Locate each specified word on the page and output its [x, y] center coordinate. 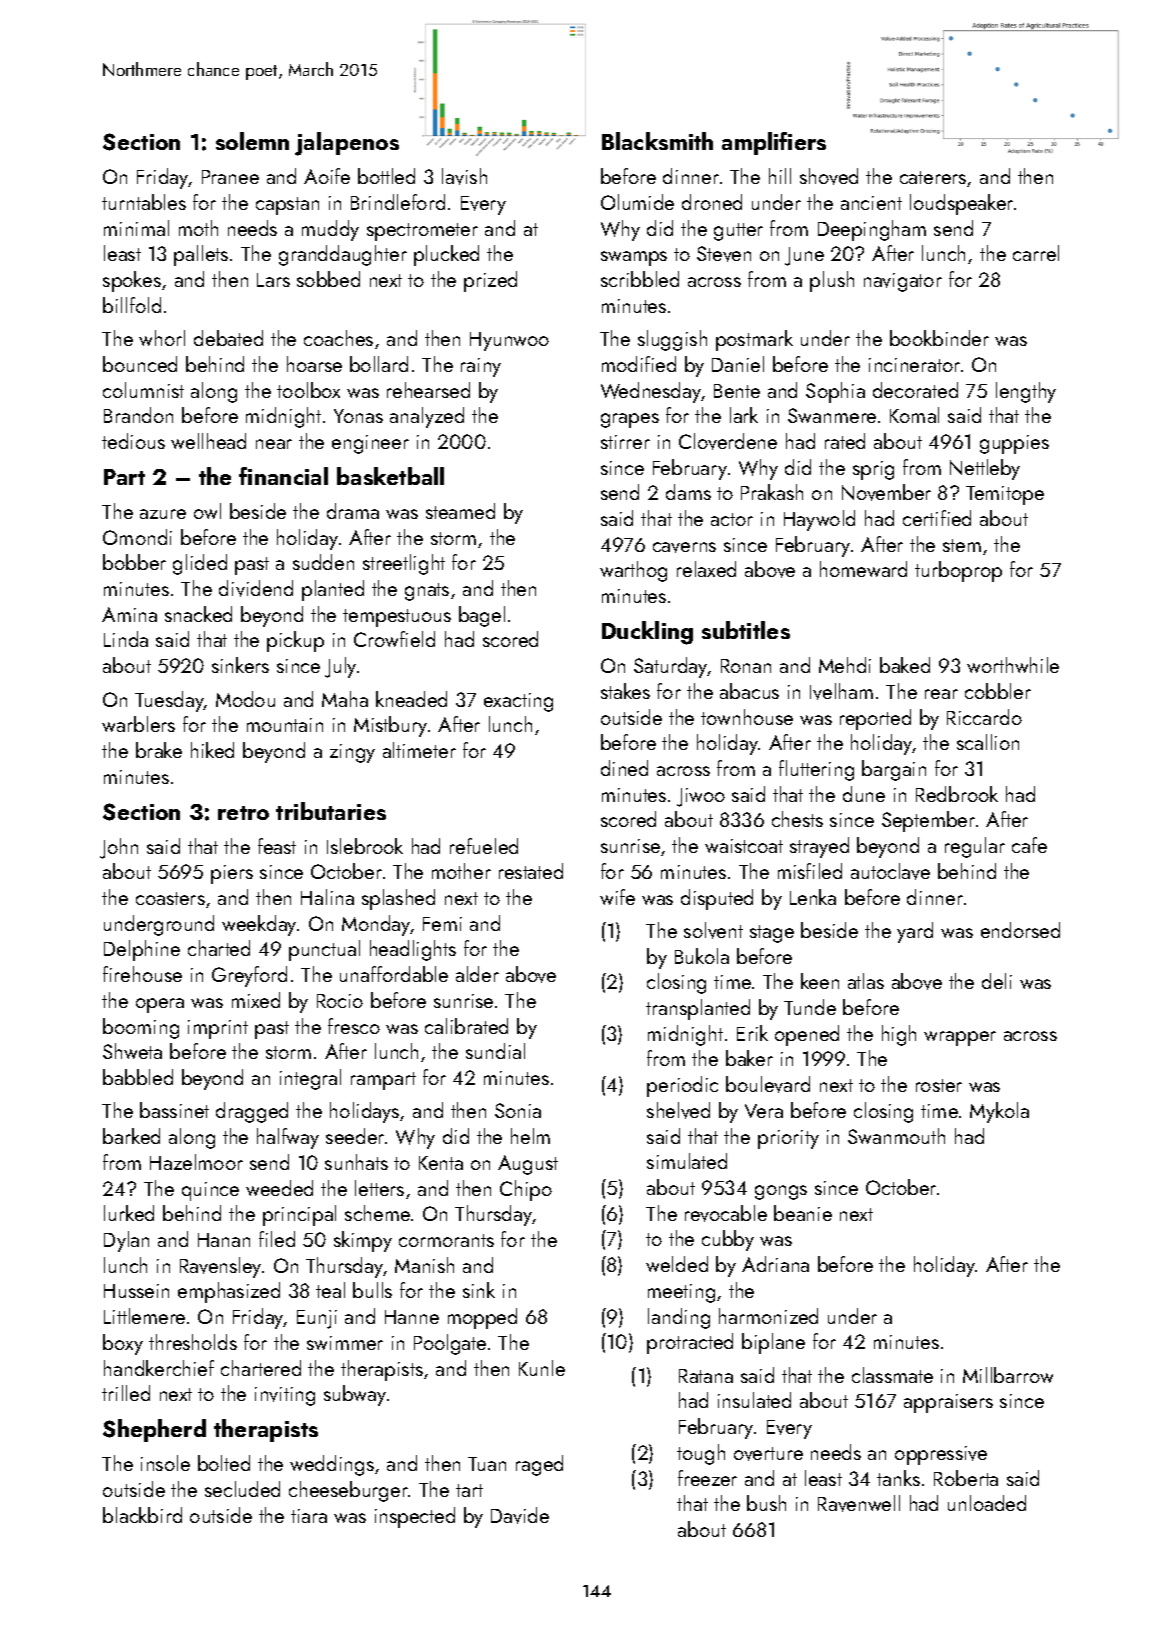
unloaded [987, 1503]
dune [864, 794]
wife [617, 897]
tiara [309, 1516]
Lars [273, 280]
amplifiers [774, 143]
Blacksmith [657, 141]
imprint [218, 1029]
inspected [415, 1517]
